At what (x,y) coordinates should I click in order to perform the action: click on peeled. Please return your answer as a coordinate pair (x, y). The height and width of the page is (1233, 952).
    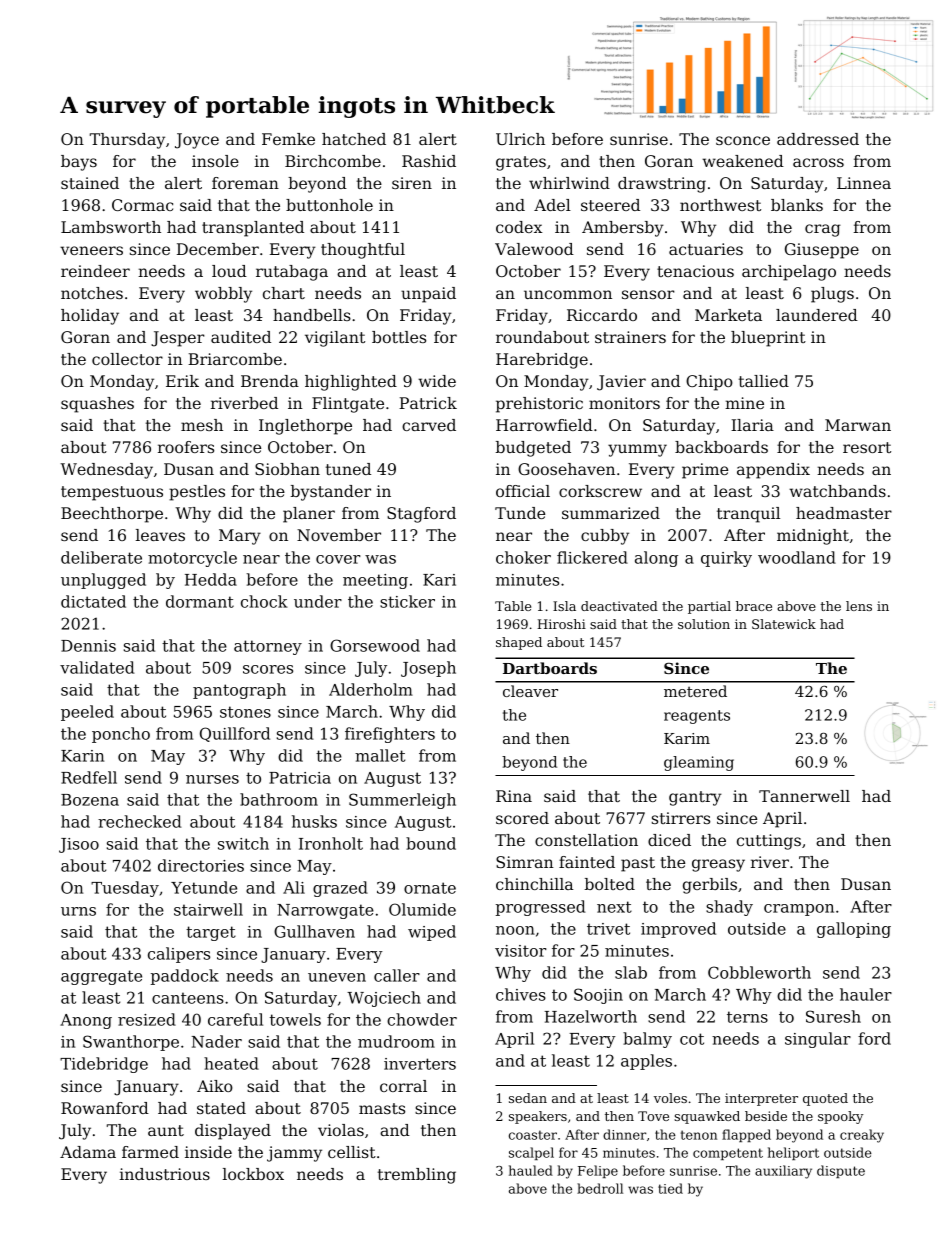
    Looking at the image, I should click on (87, 713).
